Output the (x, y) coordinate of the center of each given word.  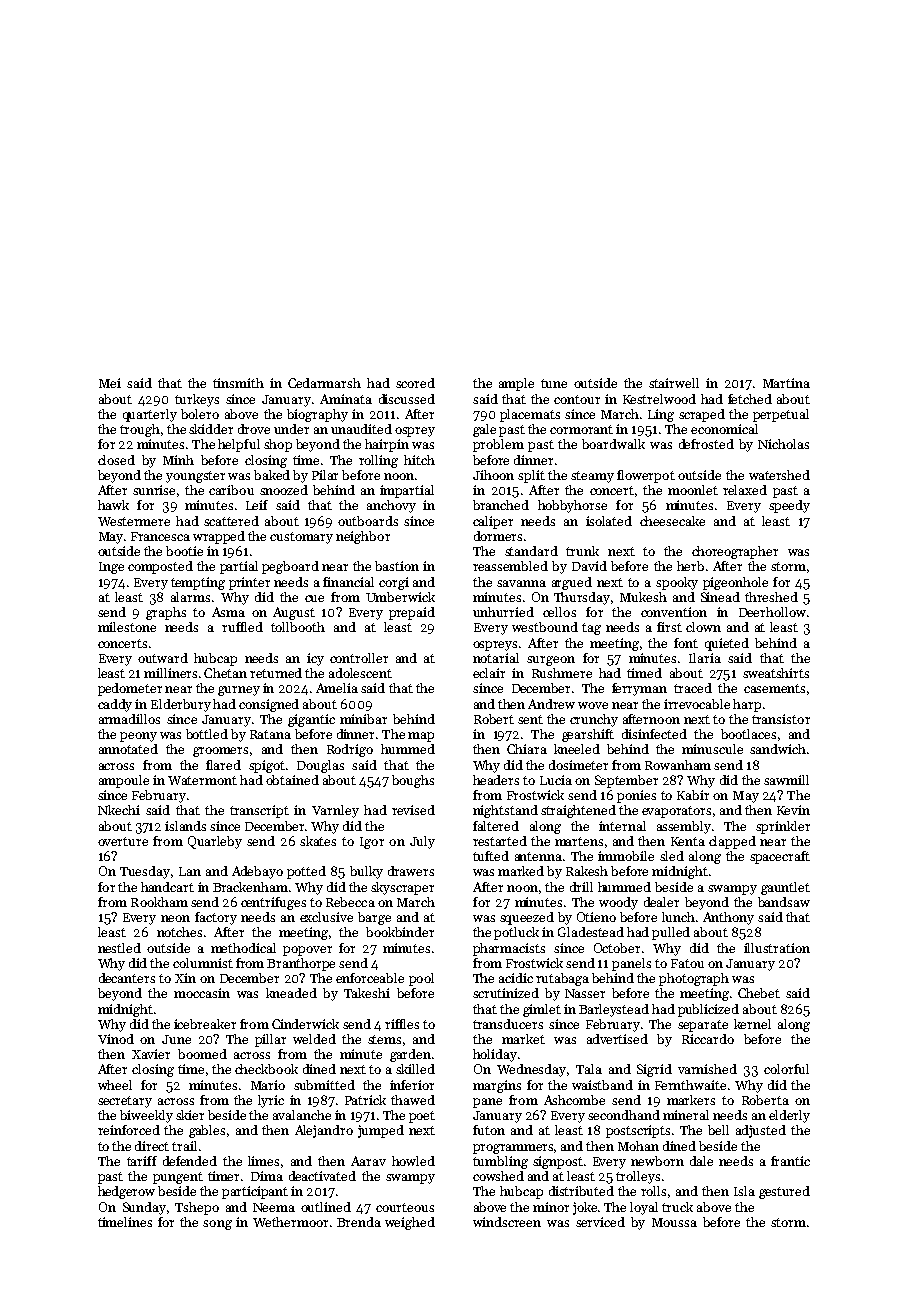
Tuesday (145, 872)
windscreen (507, 1222)
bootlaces (748, 734)
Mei (110, 383)
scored (415, 383)
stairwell (674, 383)
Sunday (144, 1208)
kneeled (577, 749)
